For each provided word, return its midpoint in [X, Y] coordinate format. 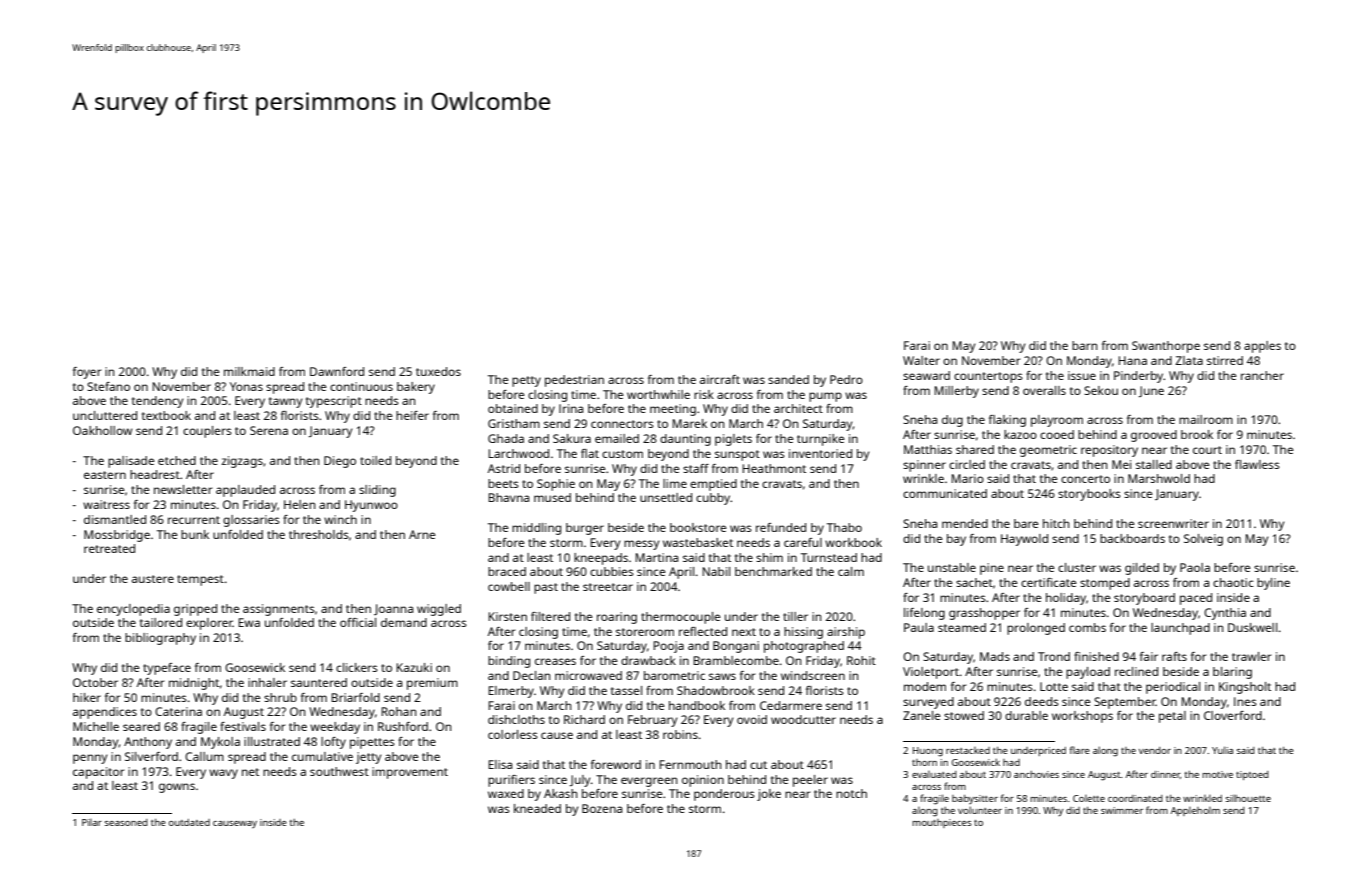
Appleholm [1195, 811]
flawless [1257, 464]
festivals [243, 726]
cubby [713, 499]
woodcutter [803, 719]
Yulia [1222, 750]
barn [1084, 345]
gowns [177, 788]
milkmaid [249, 371]
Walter [921, 360]
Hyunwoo [371, 506]
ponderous [724, 795]
